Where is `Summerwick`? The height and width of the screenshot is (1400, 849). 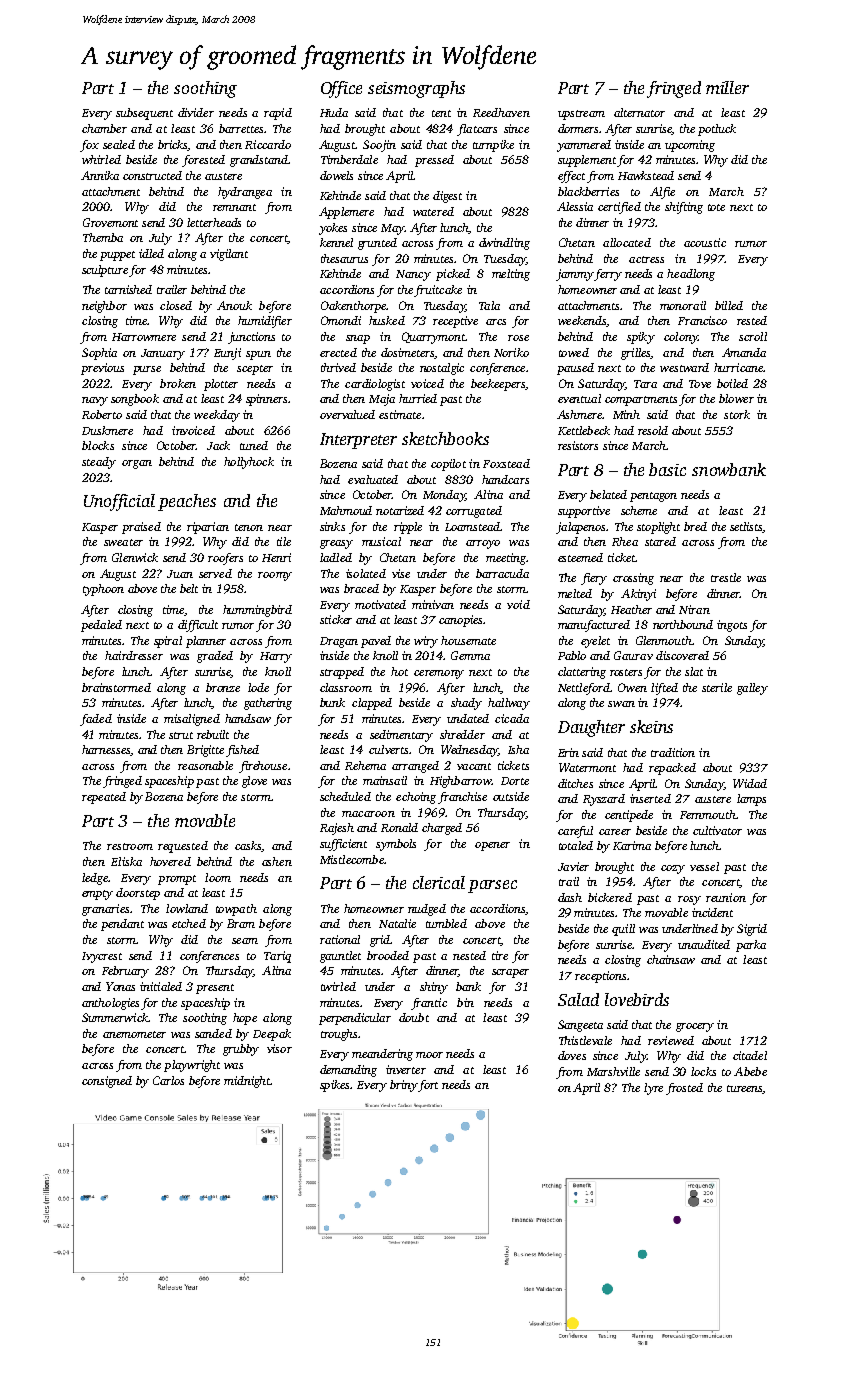
Summerwick is located at coordinates (115, 1017).
